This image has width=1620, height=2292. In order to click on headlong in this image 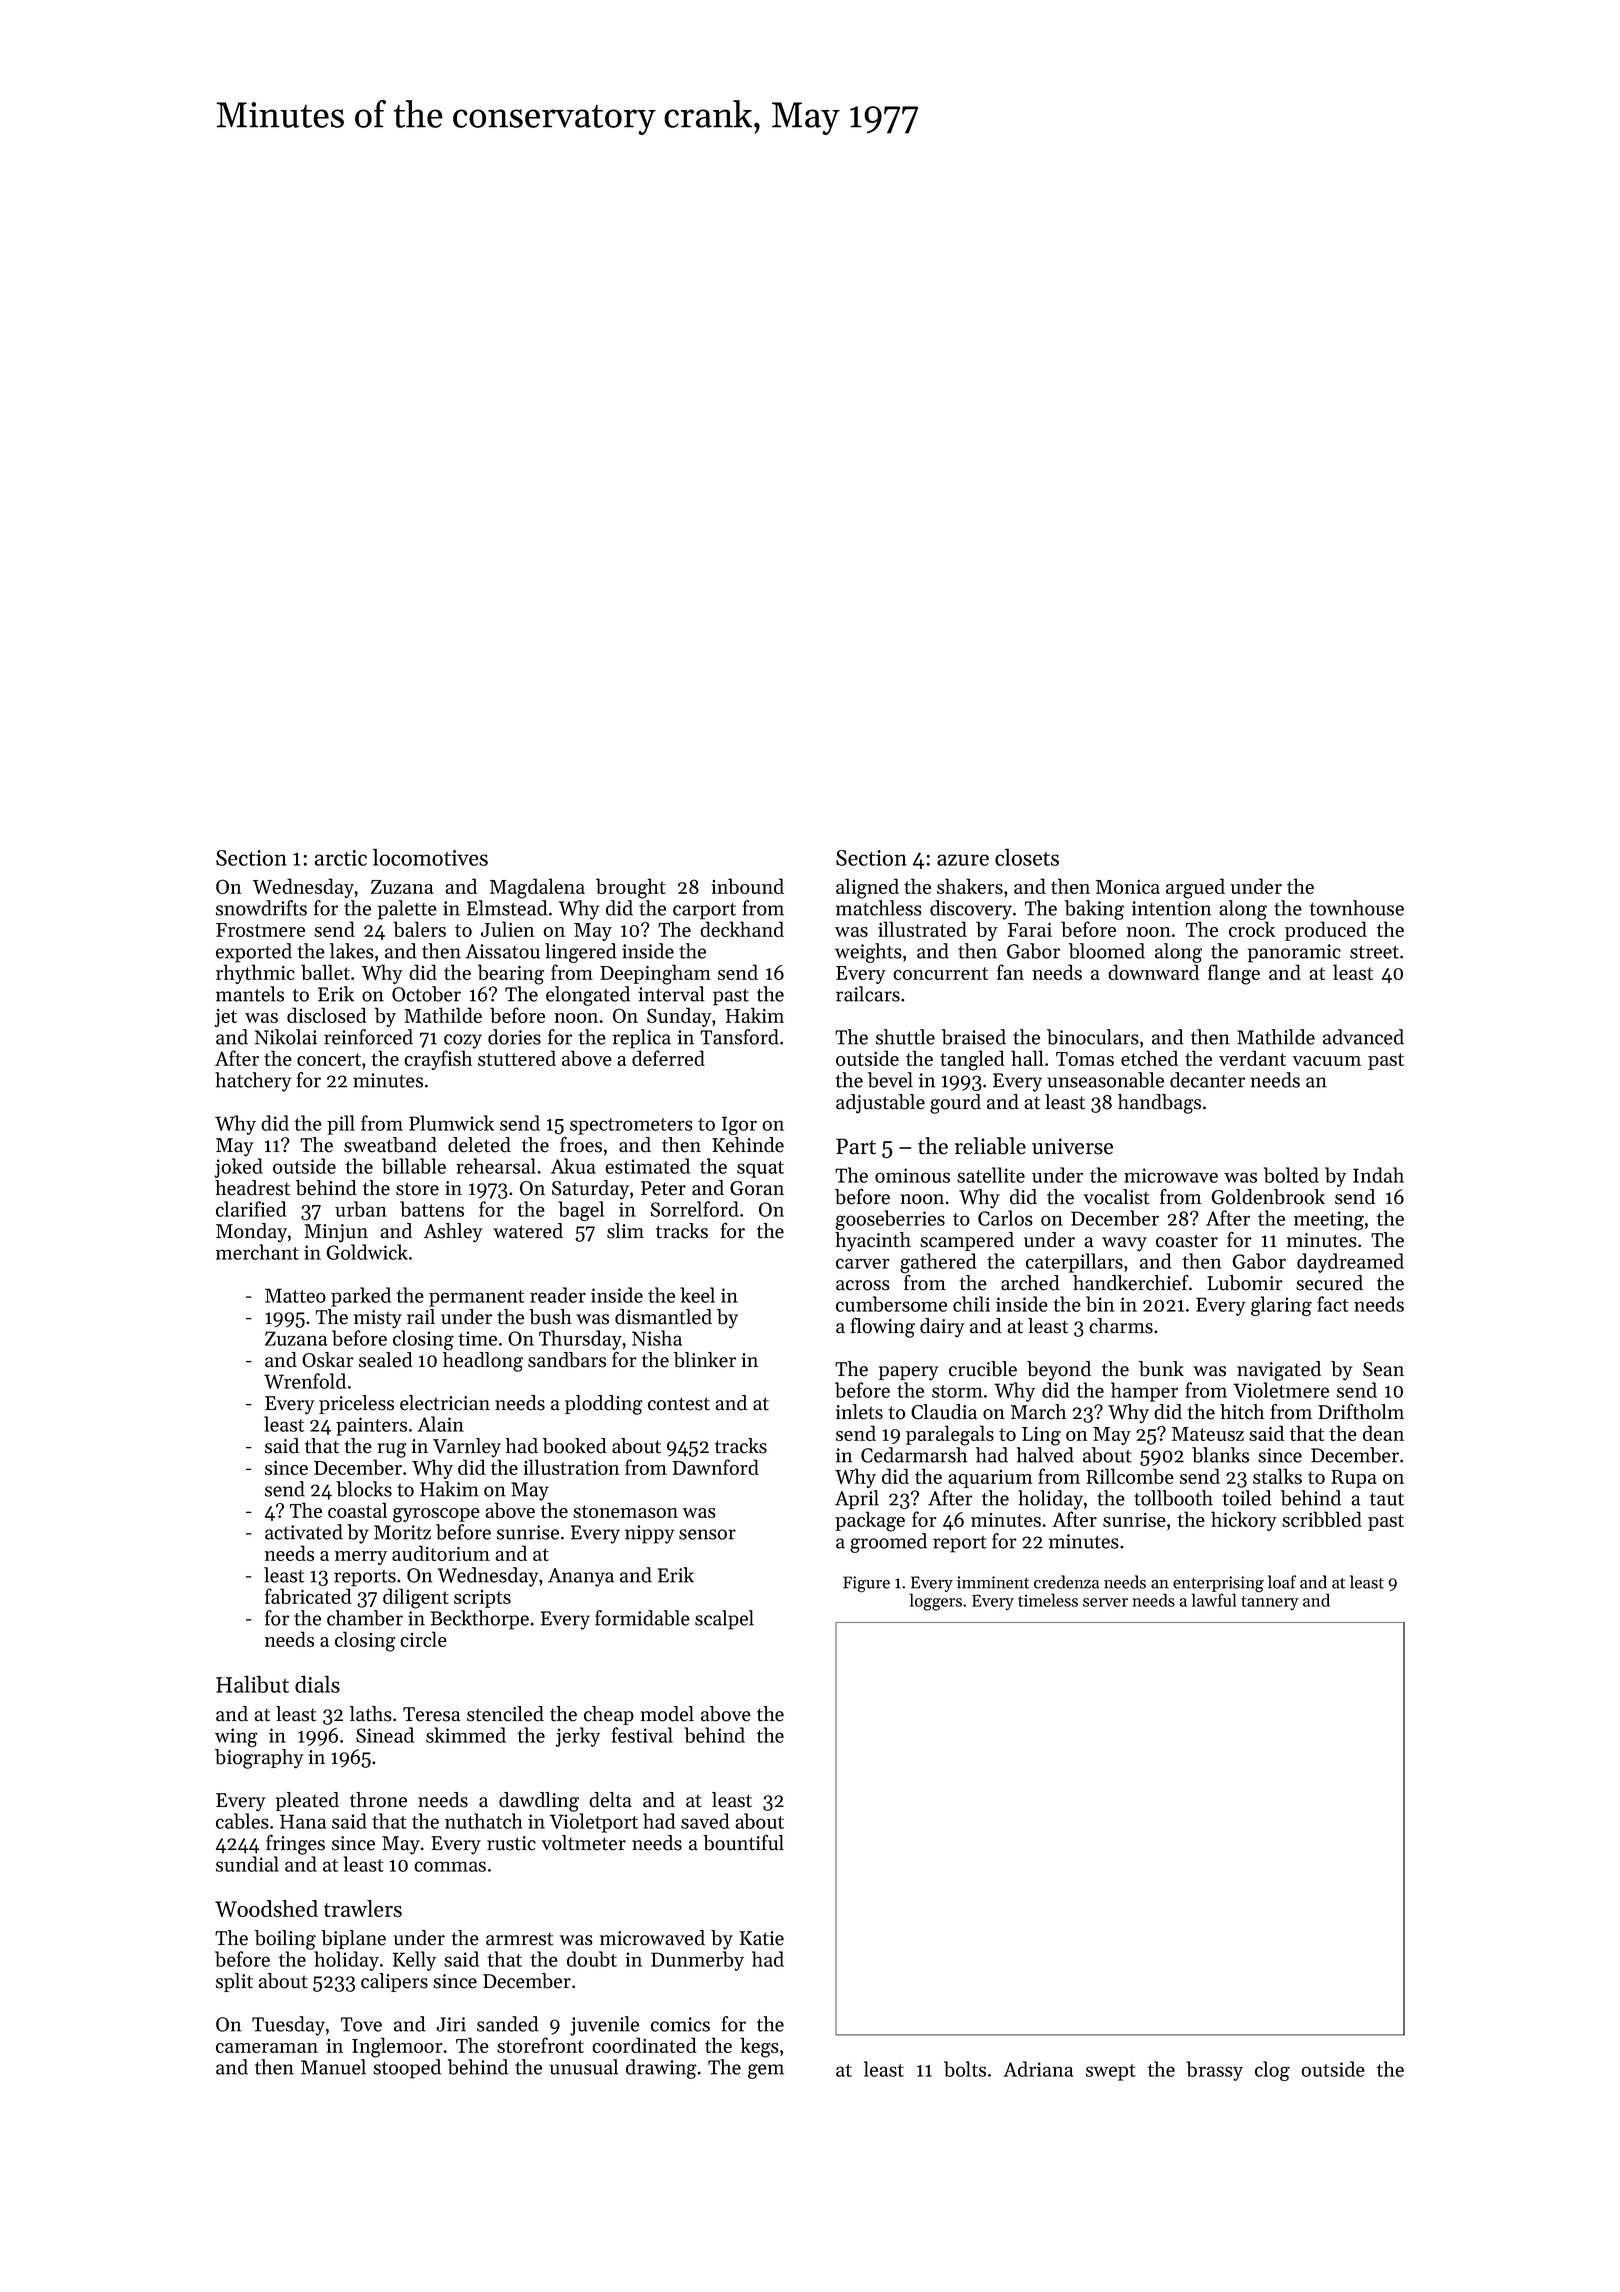, I will do `click(483, 1362)`.
